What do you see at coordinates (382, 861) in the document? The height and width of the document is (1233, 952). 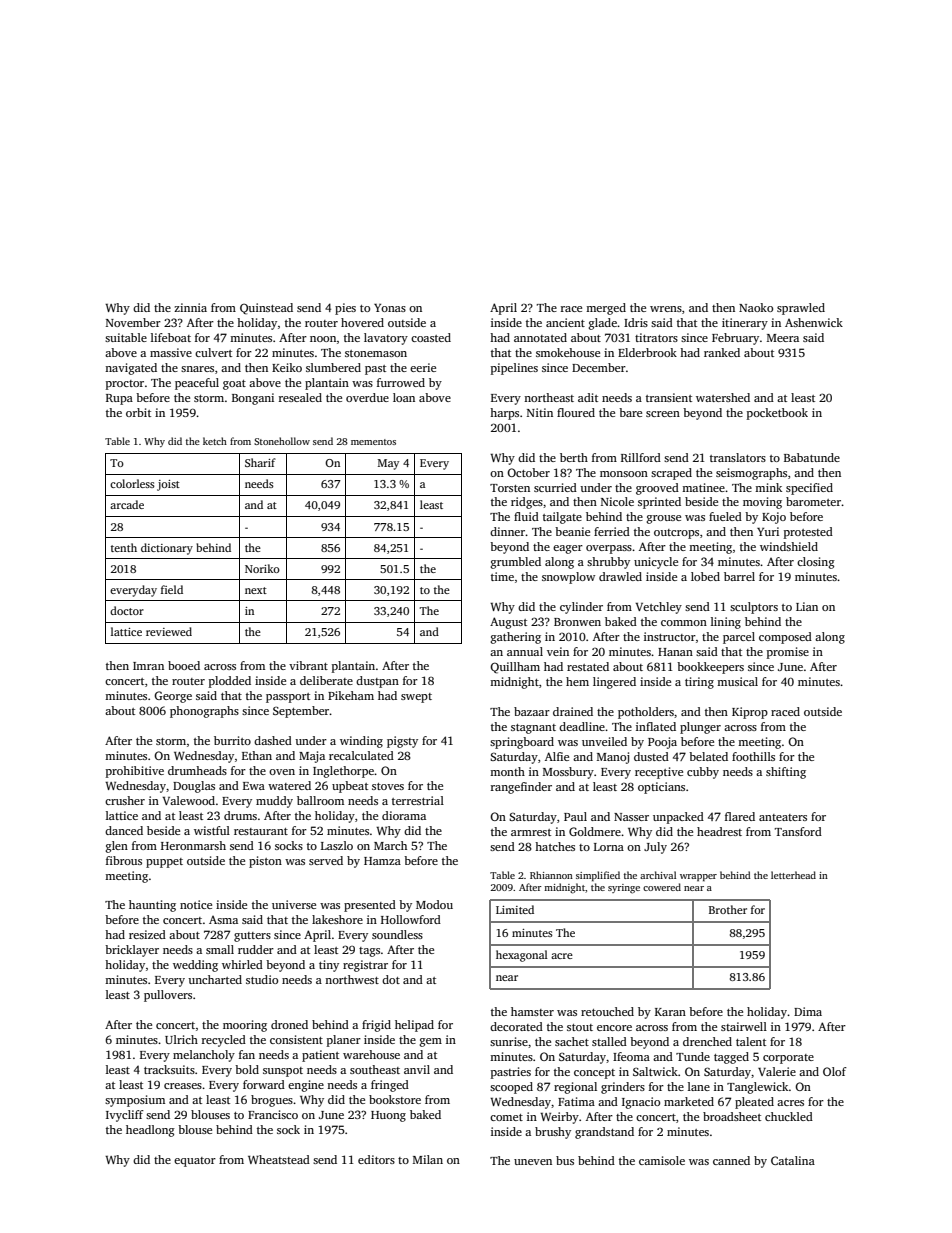 I see `Hamza` at bounding box center [382, 861].
